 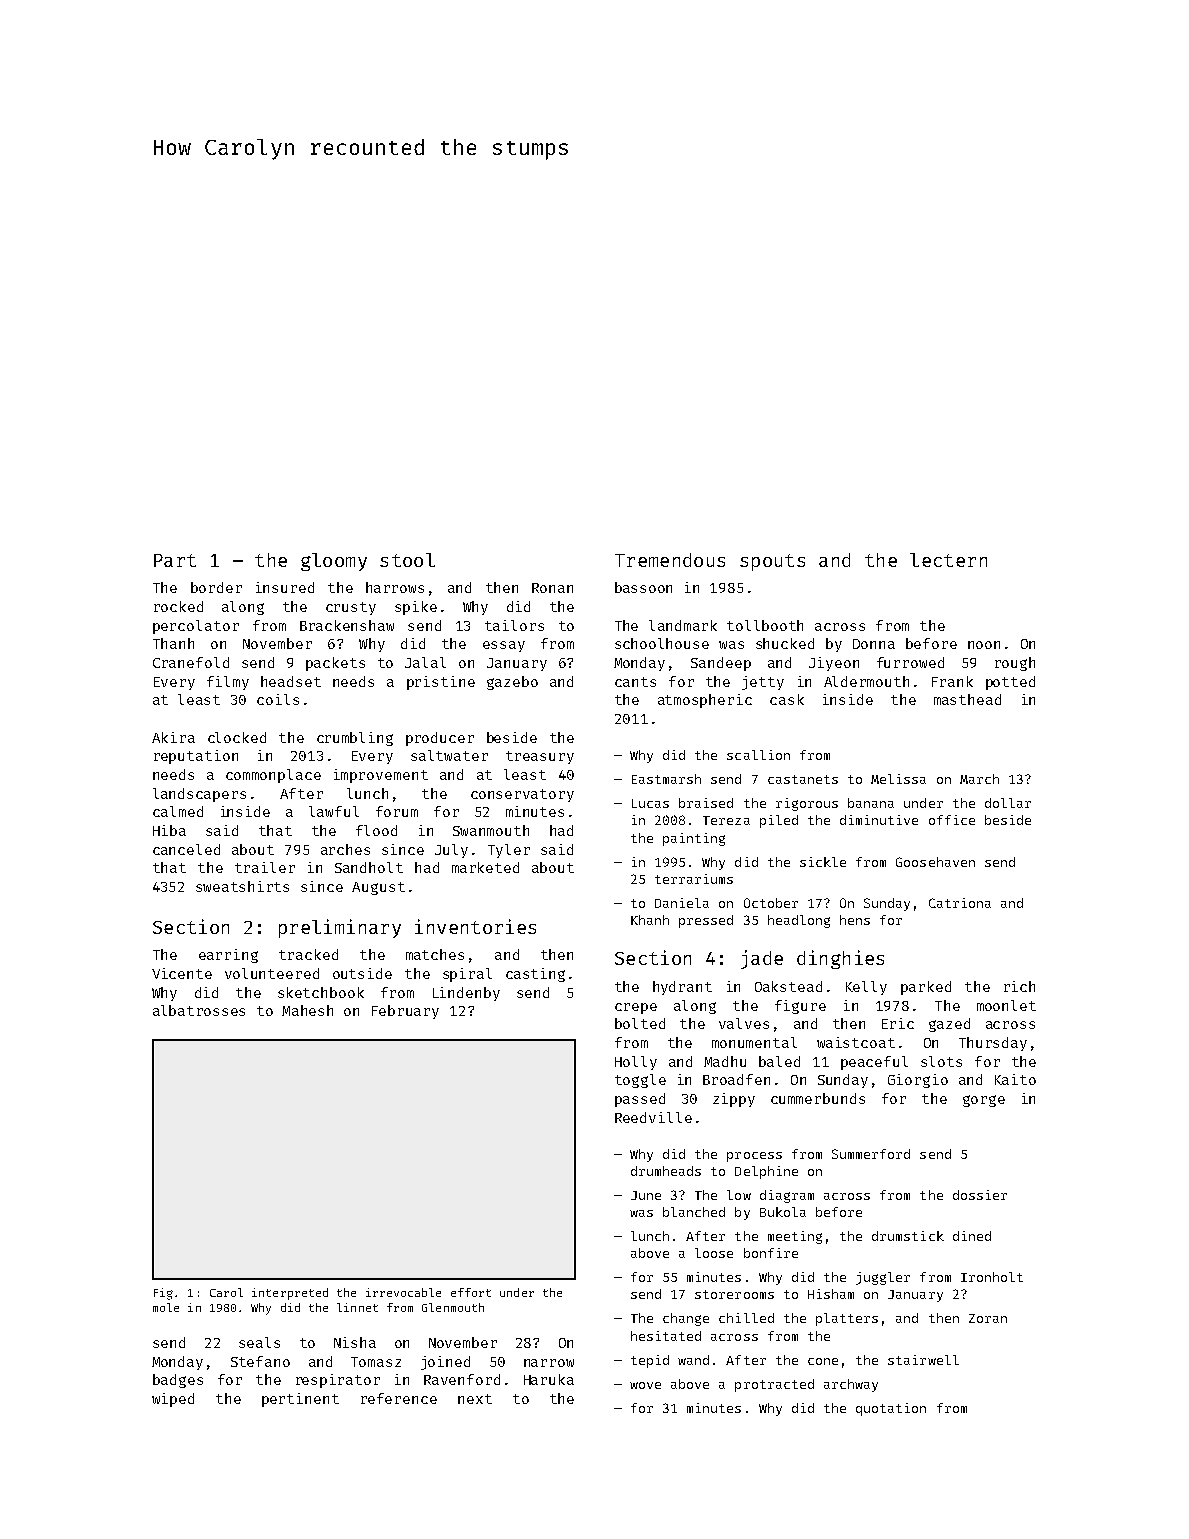 What do you see at coordinates (666, 779) in the screenshot?
I see `Eastmarsh` at bounding box center [666, 779].
